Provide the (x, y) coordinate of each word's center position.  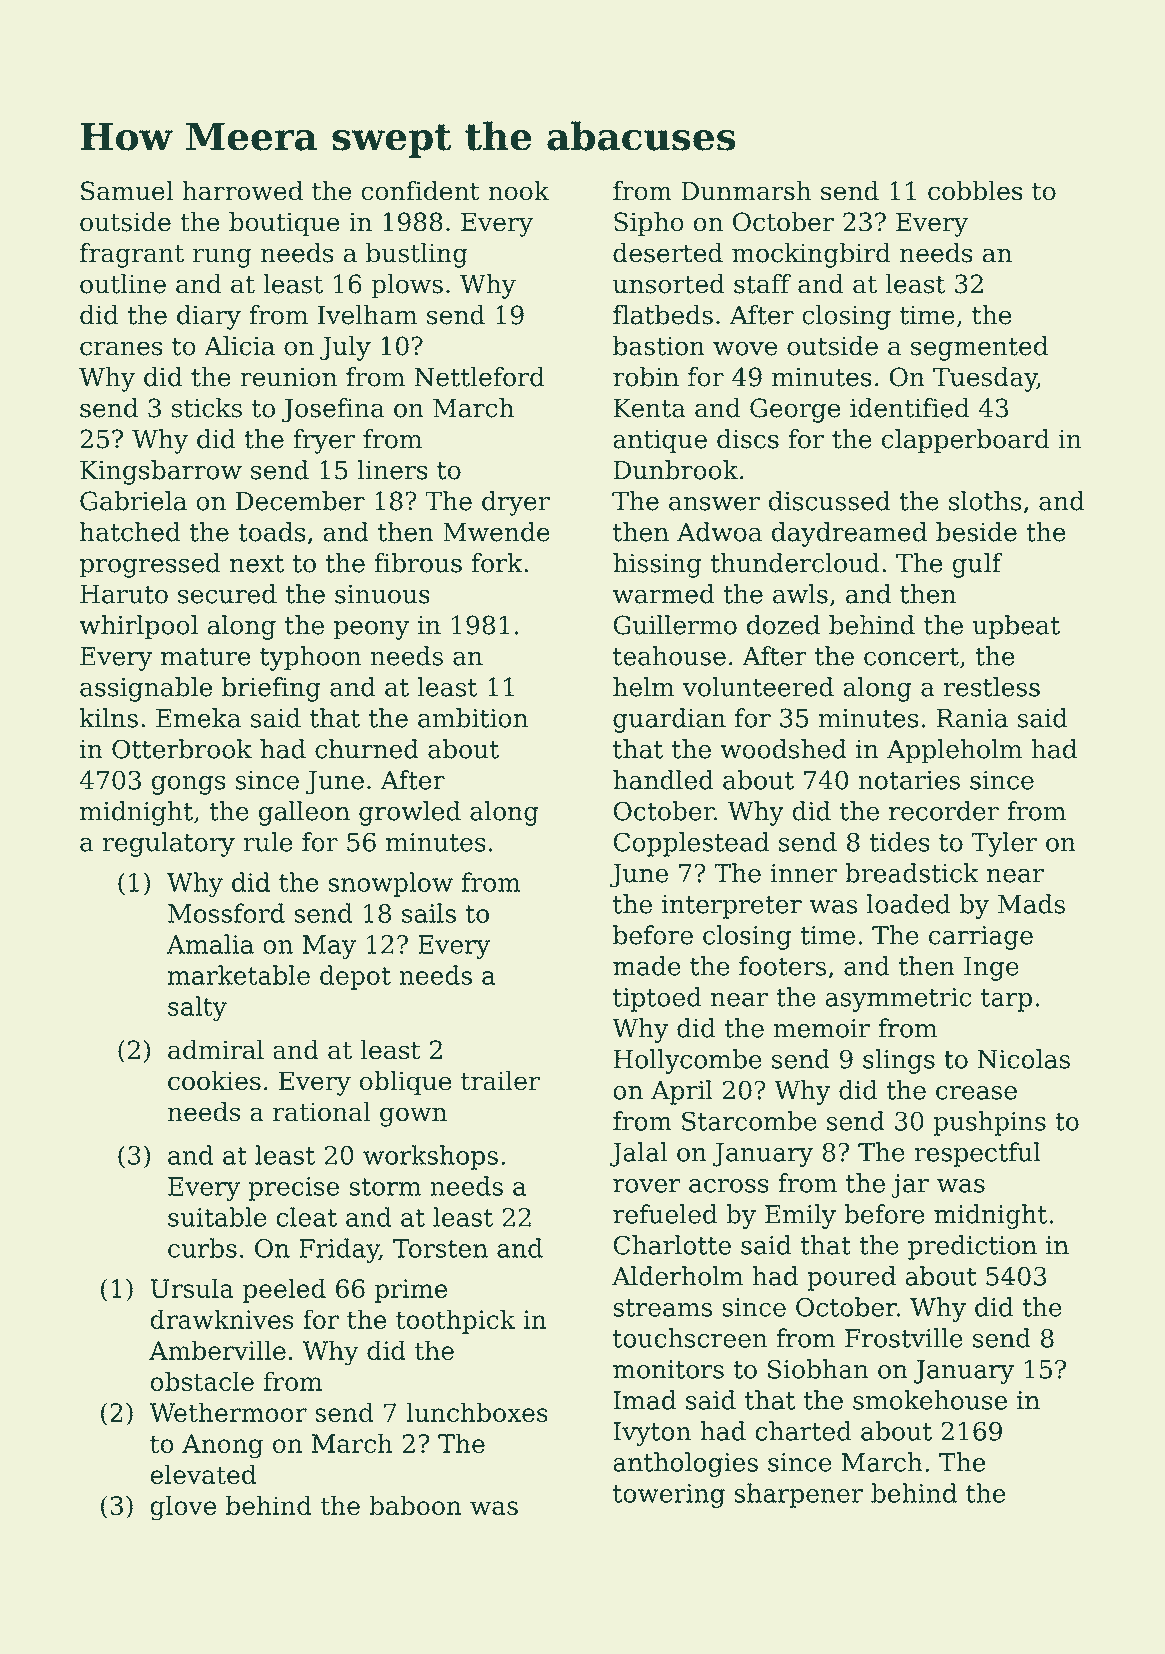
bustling (417, 255)
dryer (516, 503)
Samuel (127, 191)
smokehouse (930, 1400)
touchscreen (690, 1338)
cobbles (975, 191)
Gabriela (133, 501)
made (647, 966)
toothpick (455, 1321)
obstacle (202, 1381)
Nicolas (1024, 1059)
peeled (284, 1290)
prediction (972, 1247)
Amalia (210, 944)
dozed (783, 625)
